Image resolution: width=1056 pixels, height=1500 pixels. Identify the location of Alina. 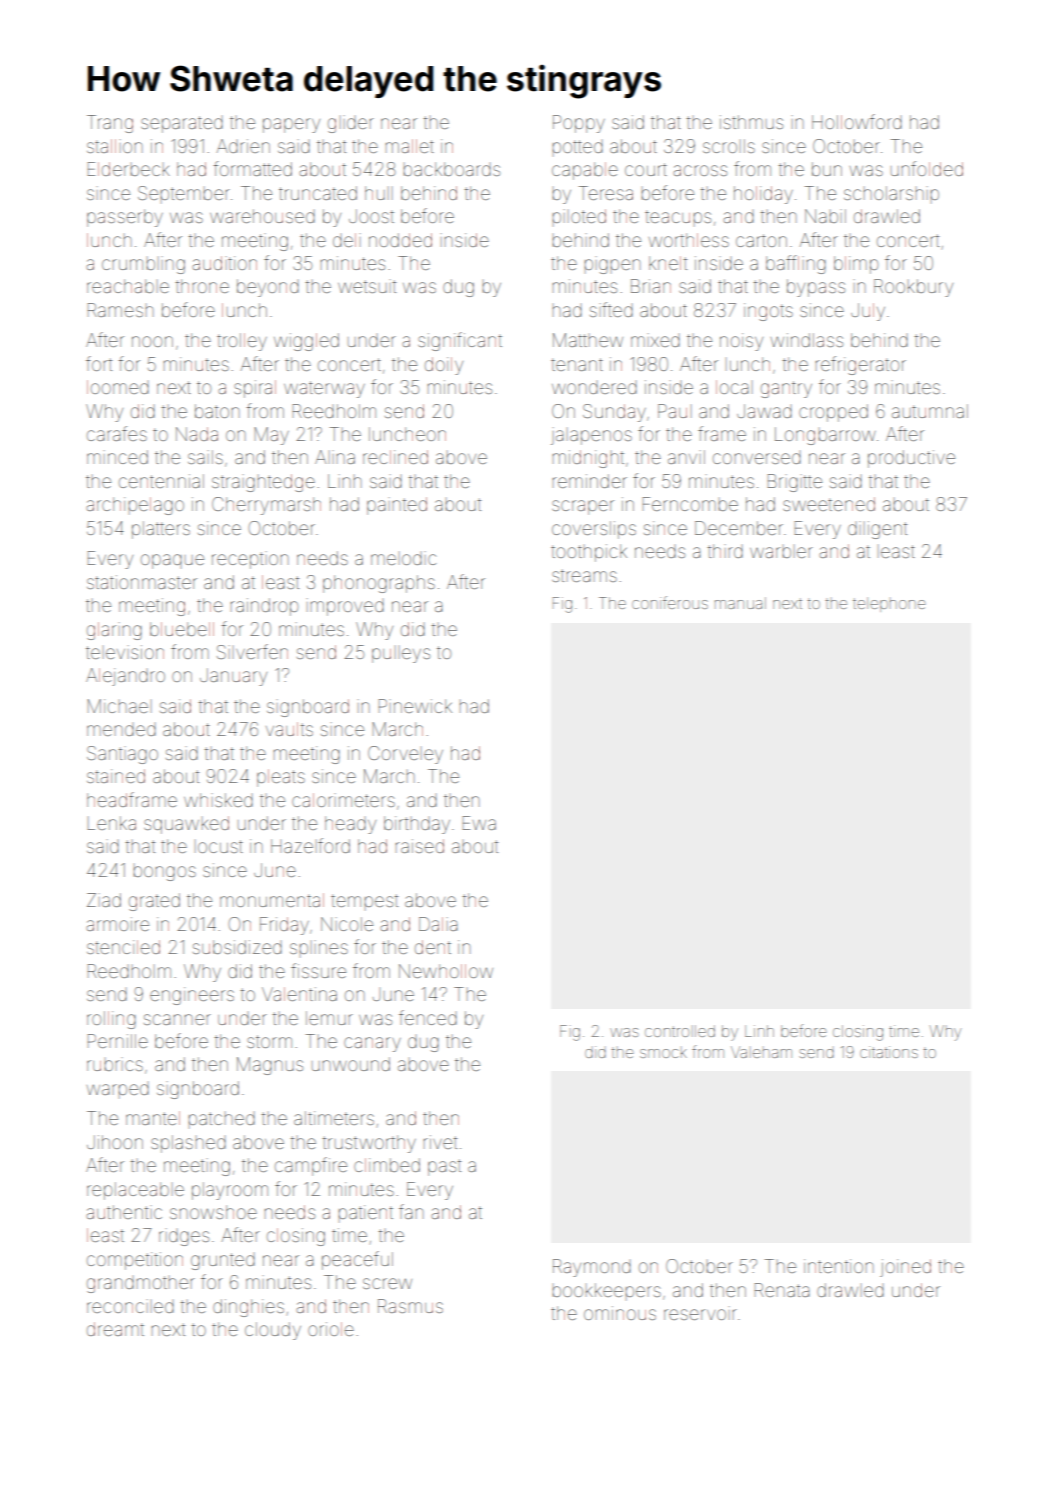
(335, 457).
